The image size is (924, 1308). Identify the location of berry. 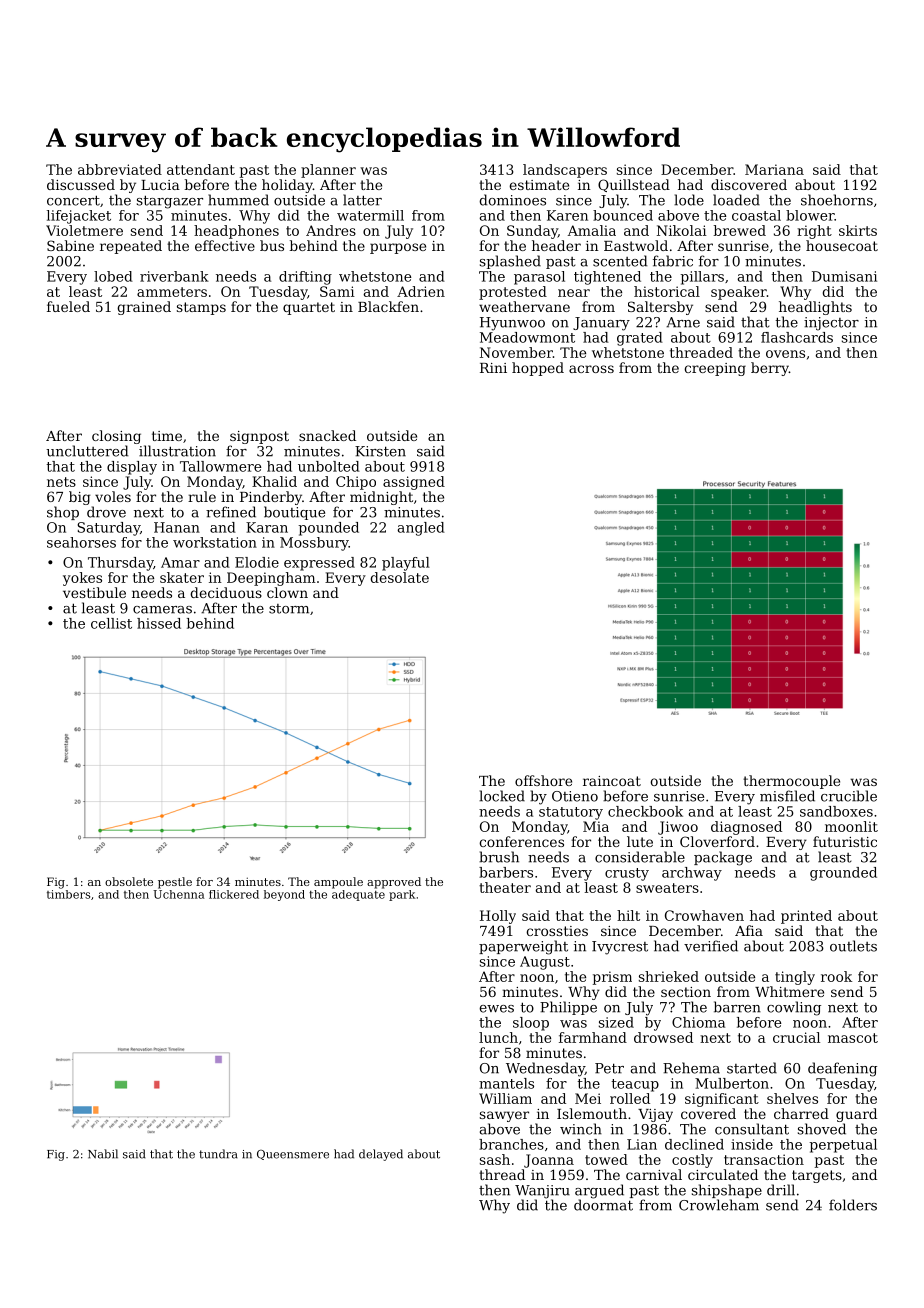
(770, 369).
